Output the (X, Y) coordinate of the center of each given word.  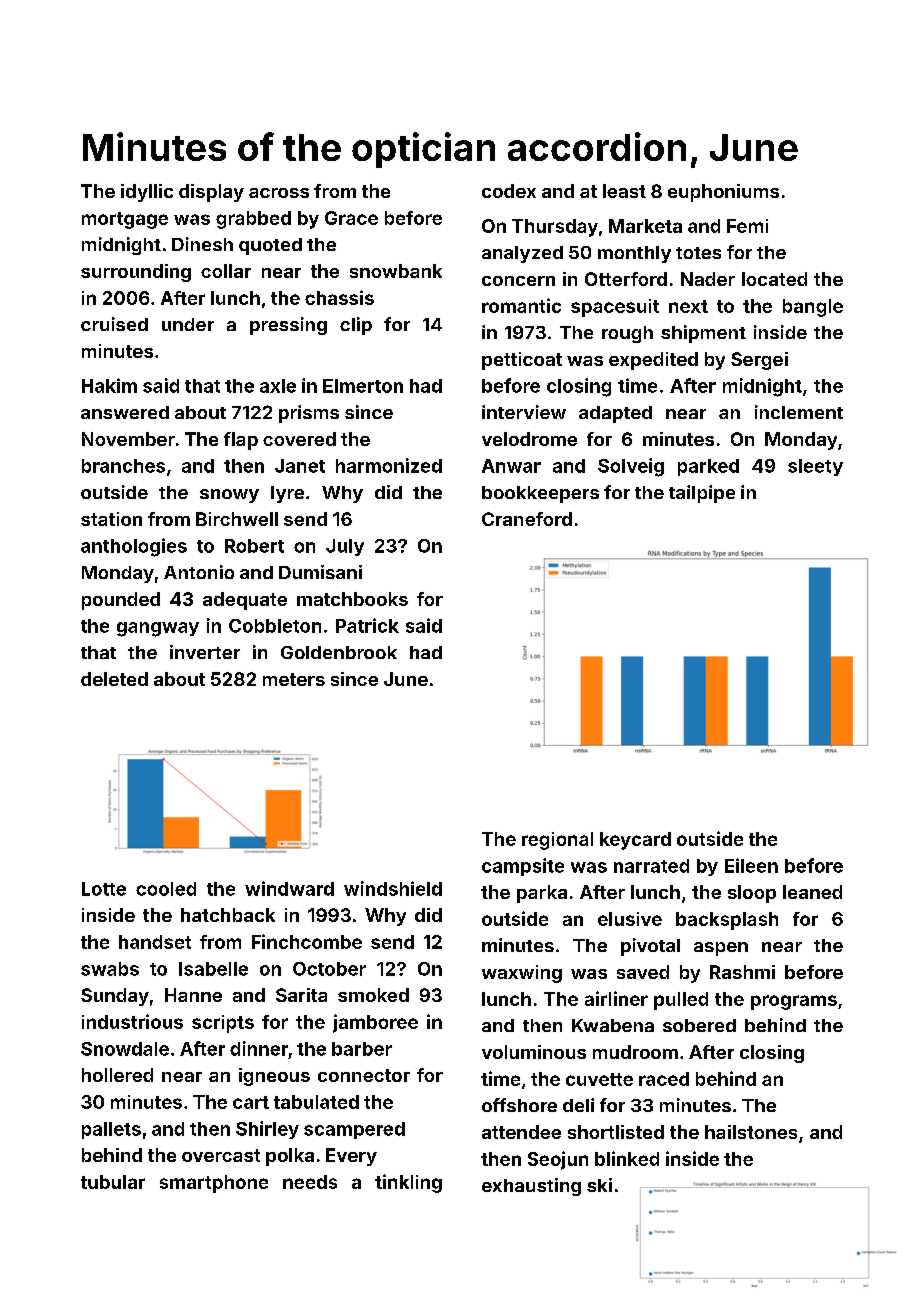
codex (509, 191)
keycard (635, 841)
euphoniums (723, 193)
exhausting (531, 1187)
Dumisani (320, 572)
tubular (113, 1182)
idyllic (147, 193)
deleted (114, 679)
